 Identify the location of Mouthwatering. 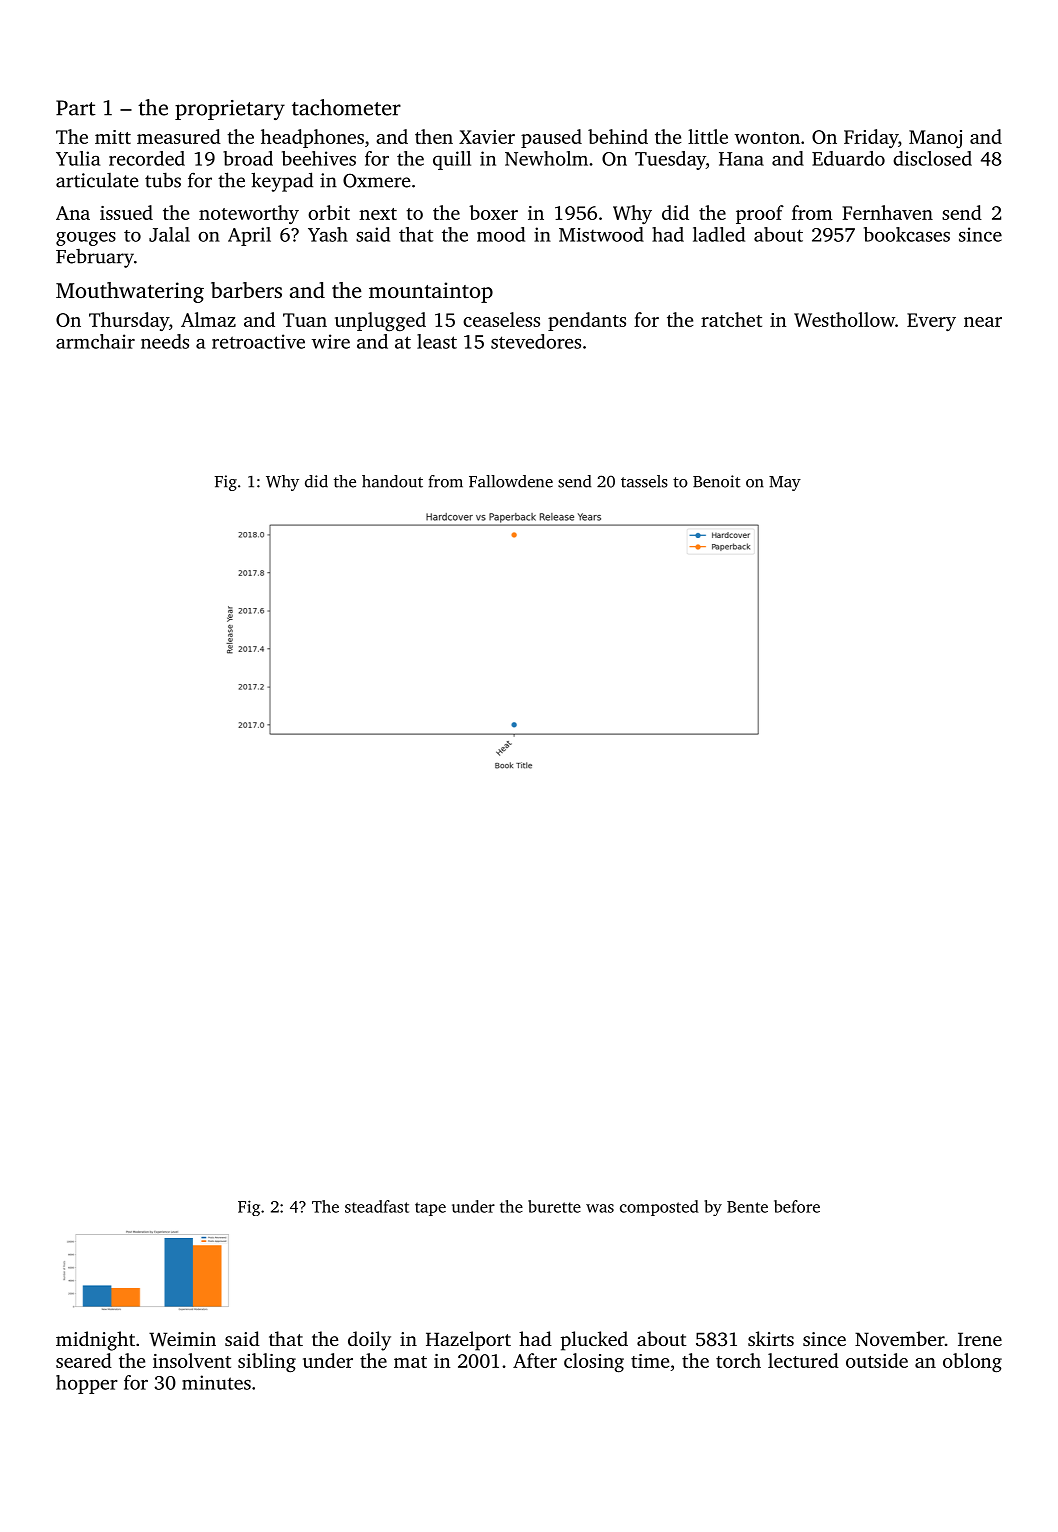
(130, 292).
